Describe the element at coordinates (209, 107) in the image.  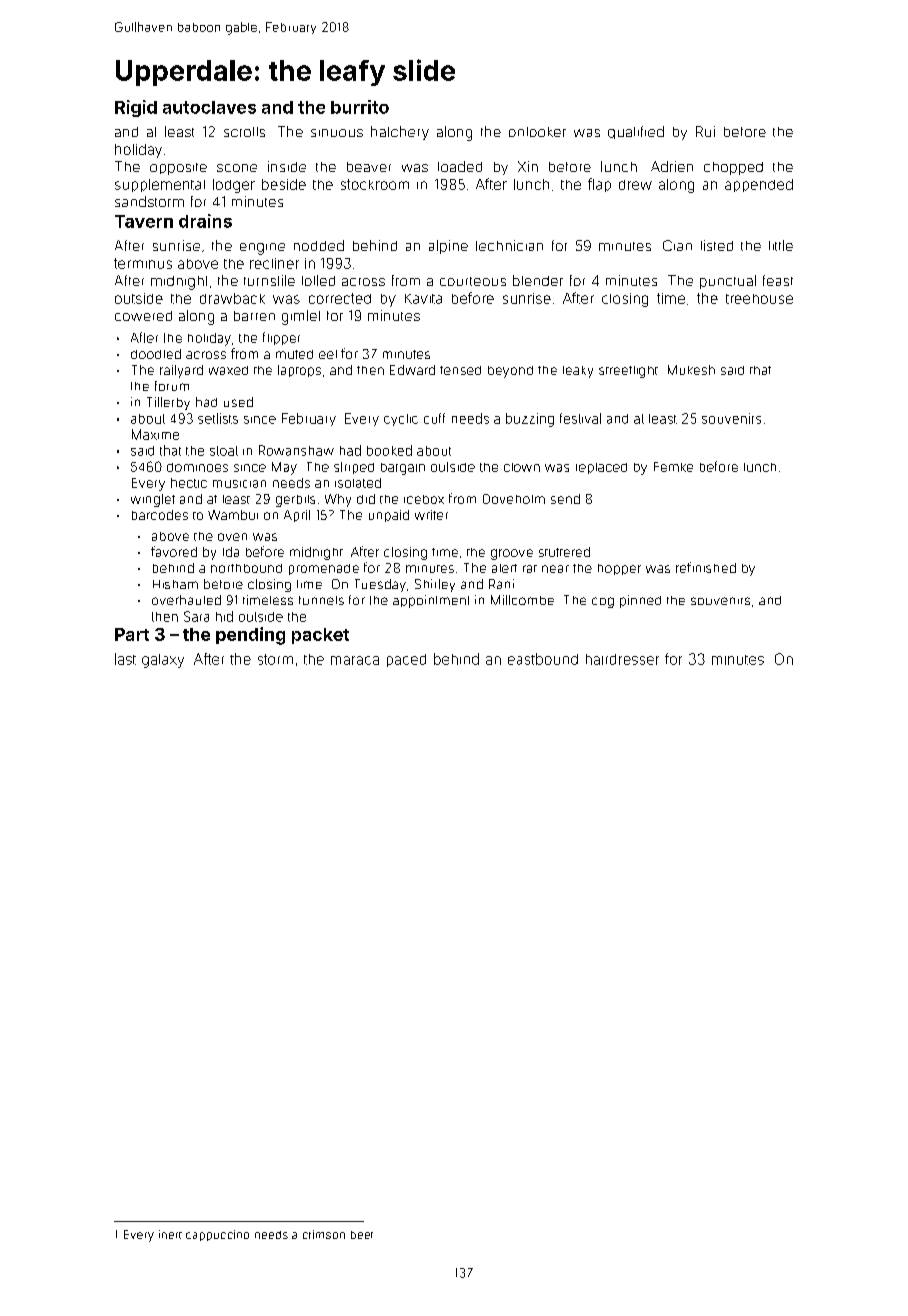
I see `autoclaves` at that location.
